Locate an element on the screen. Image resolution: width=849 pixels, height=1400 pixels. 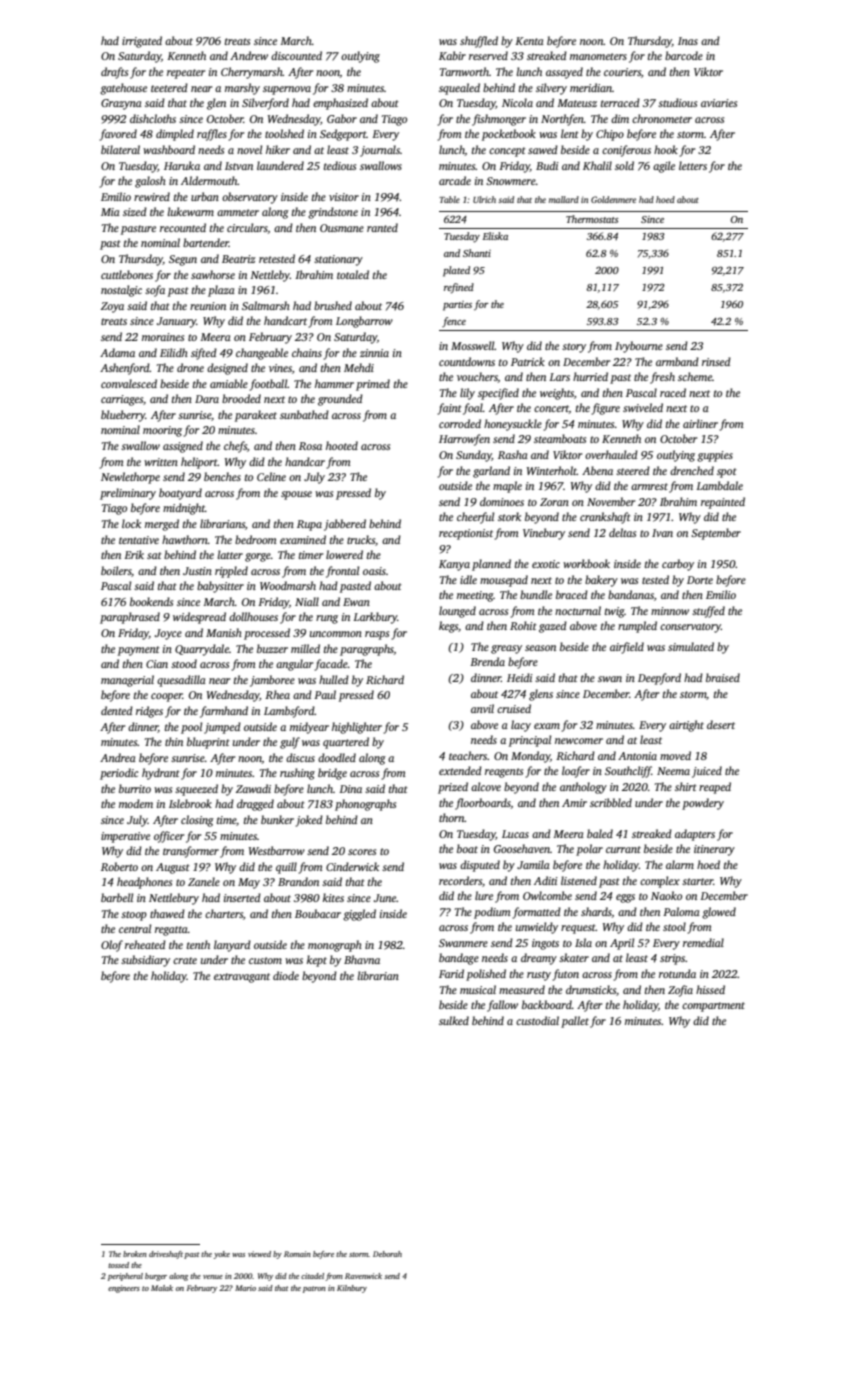
yoke is located at coordinates (221, 1255).
